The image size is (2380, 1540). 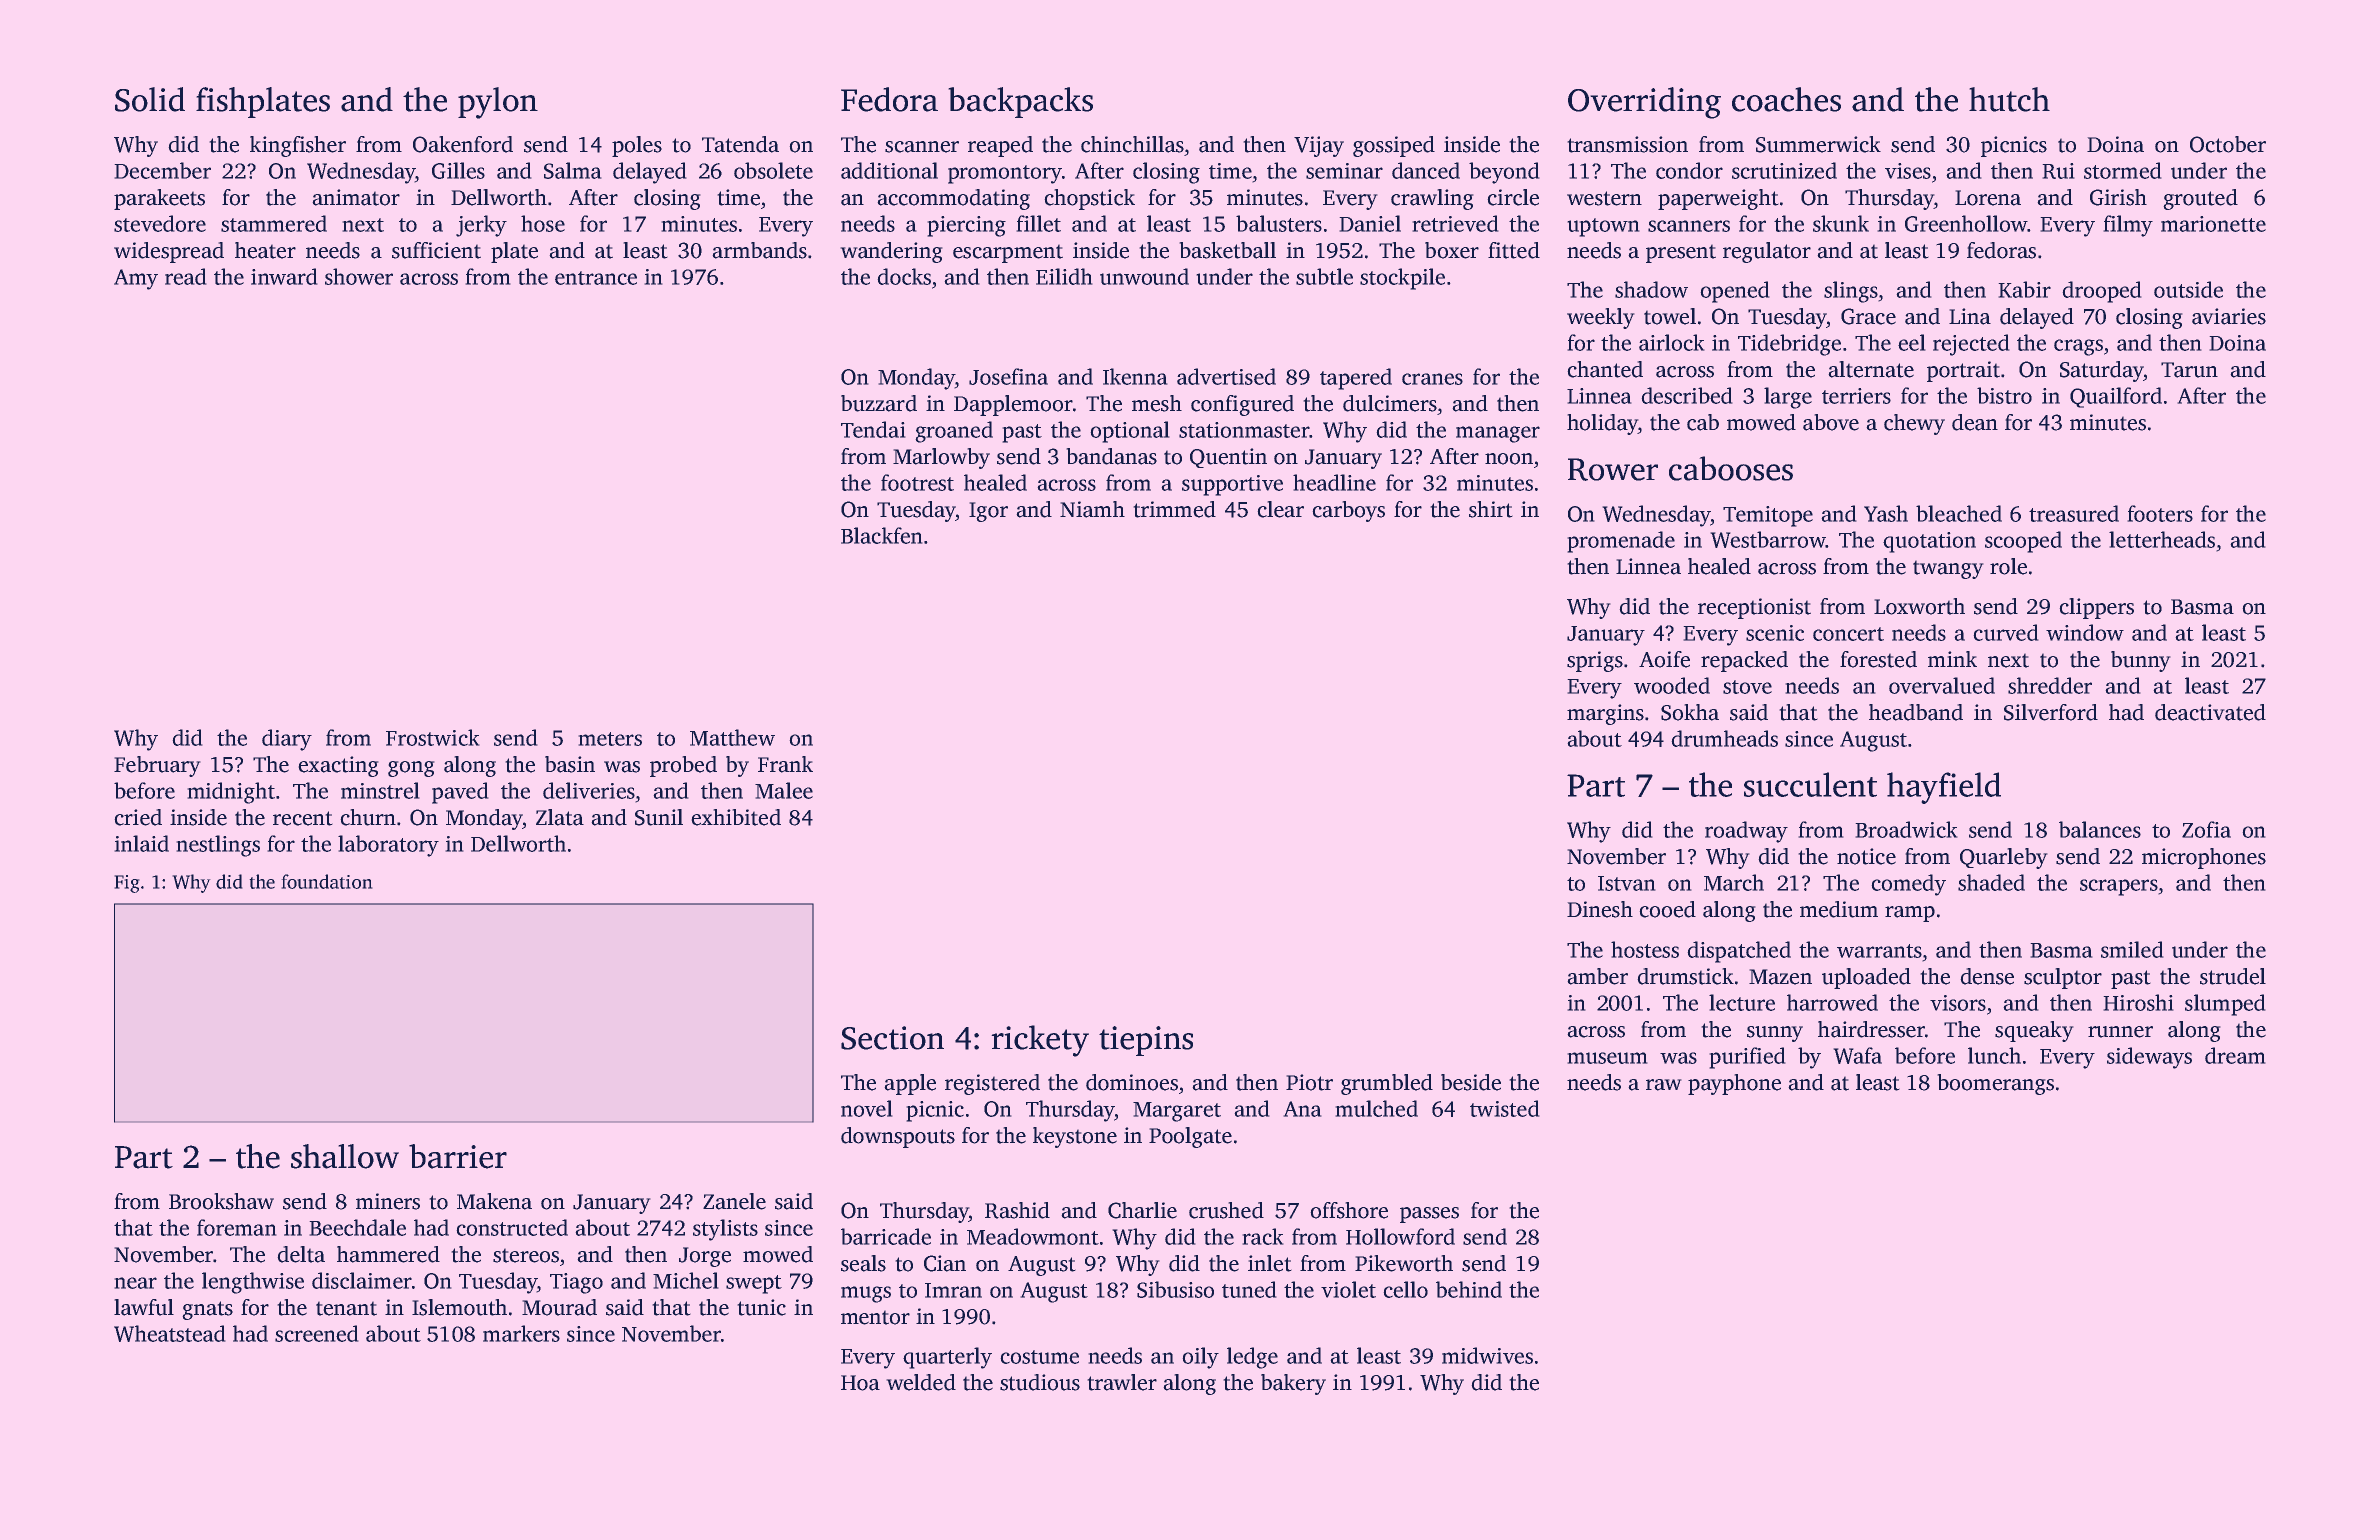 I want to click on Tiago, so click(x=576, y=1283).
